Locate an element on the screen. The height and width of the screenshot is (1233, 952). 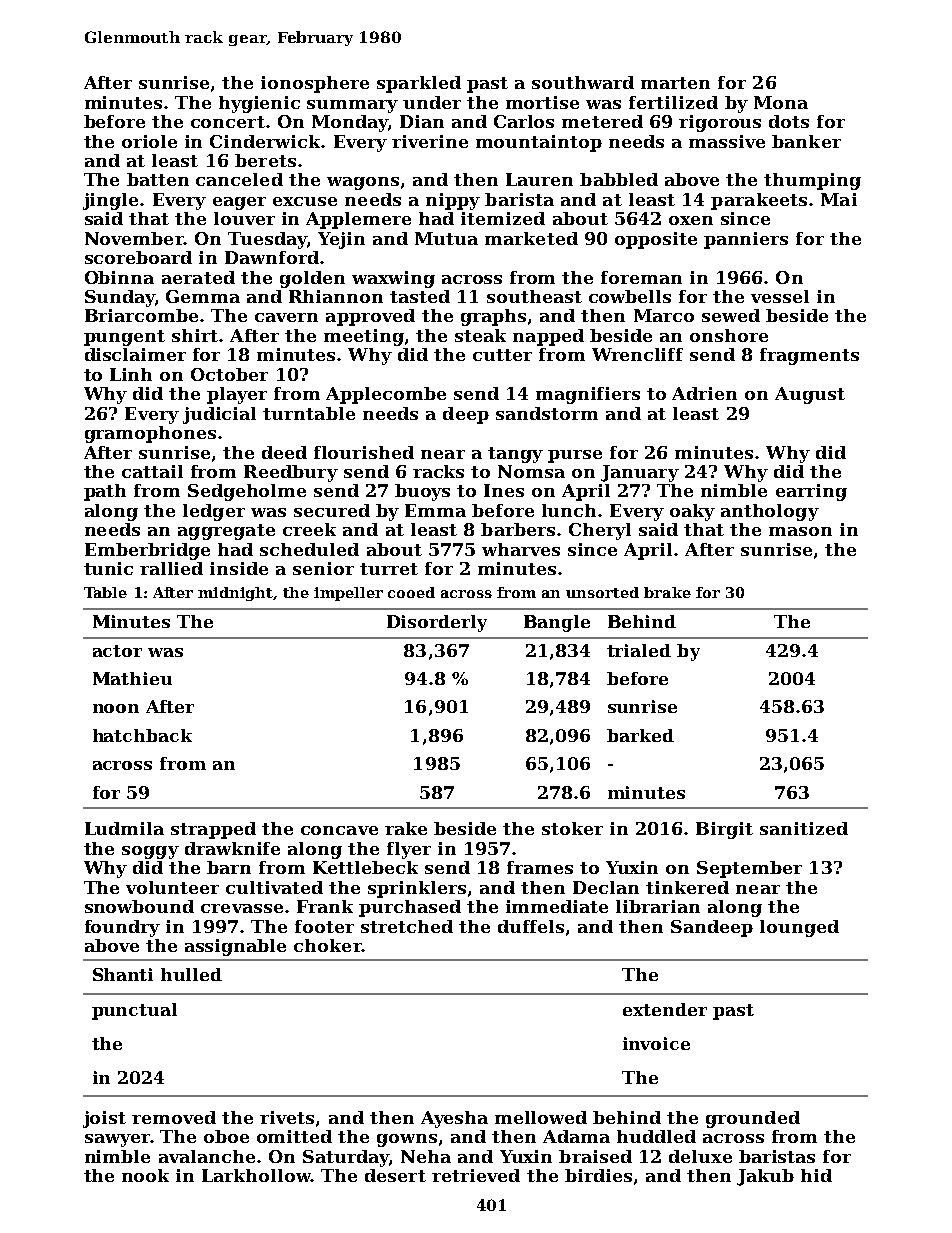
Mona is located at coordinates (781, 102).
